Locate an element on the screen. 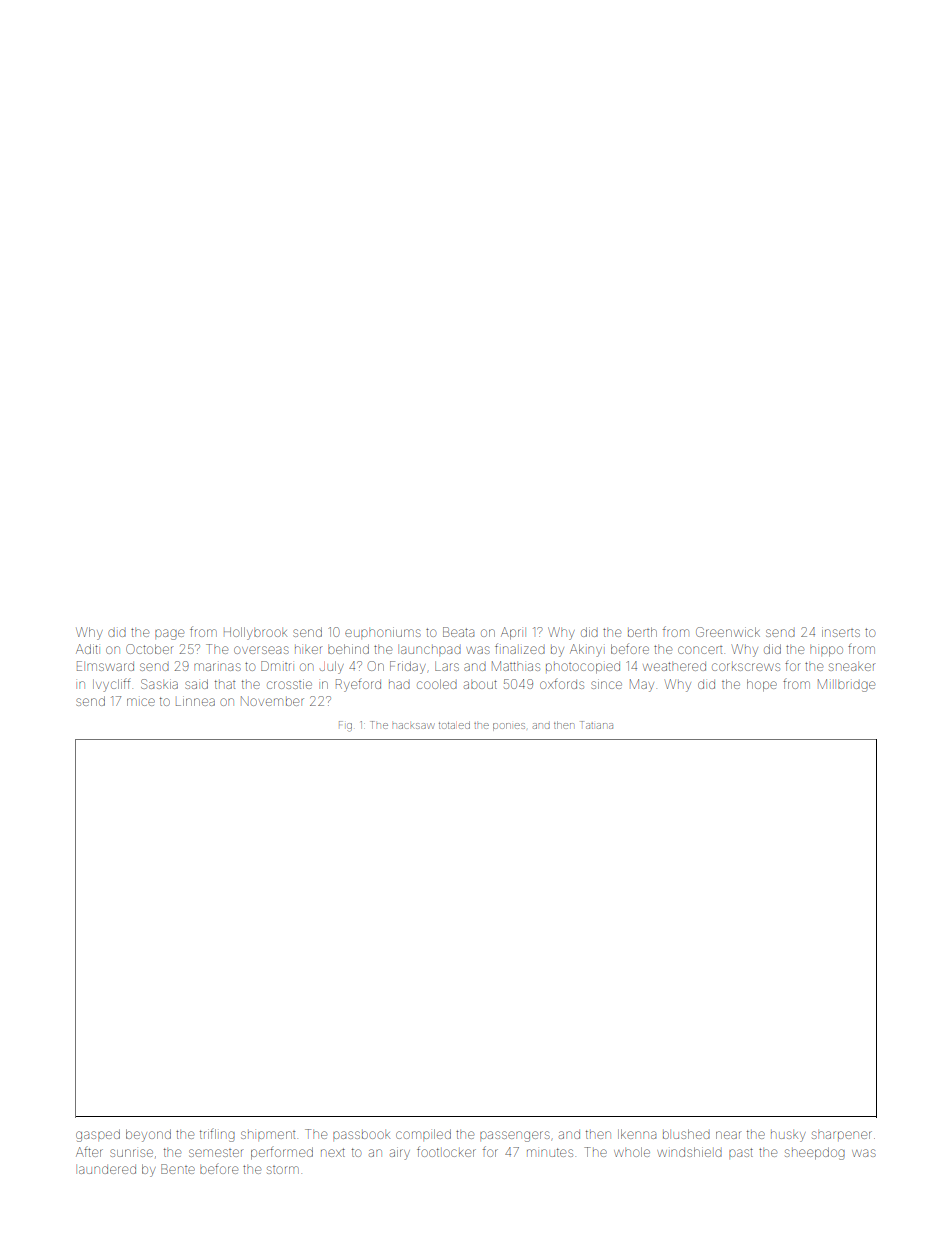  Millbridge is located at coordinates (846, 685).
